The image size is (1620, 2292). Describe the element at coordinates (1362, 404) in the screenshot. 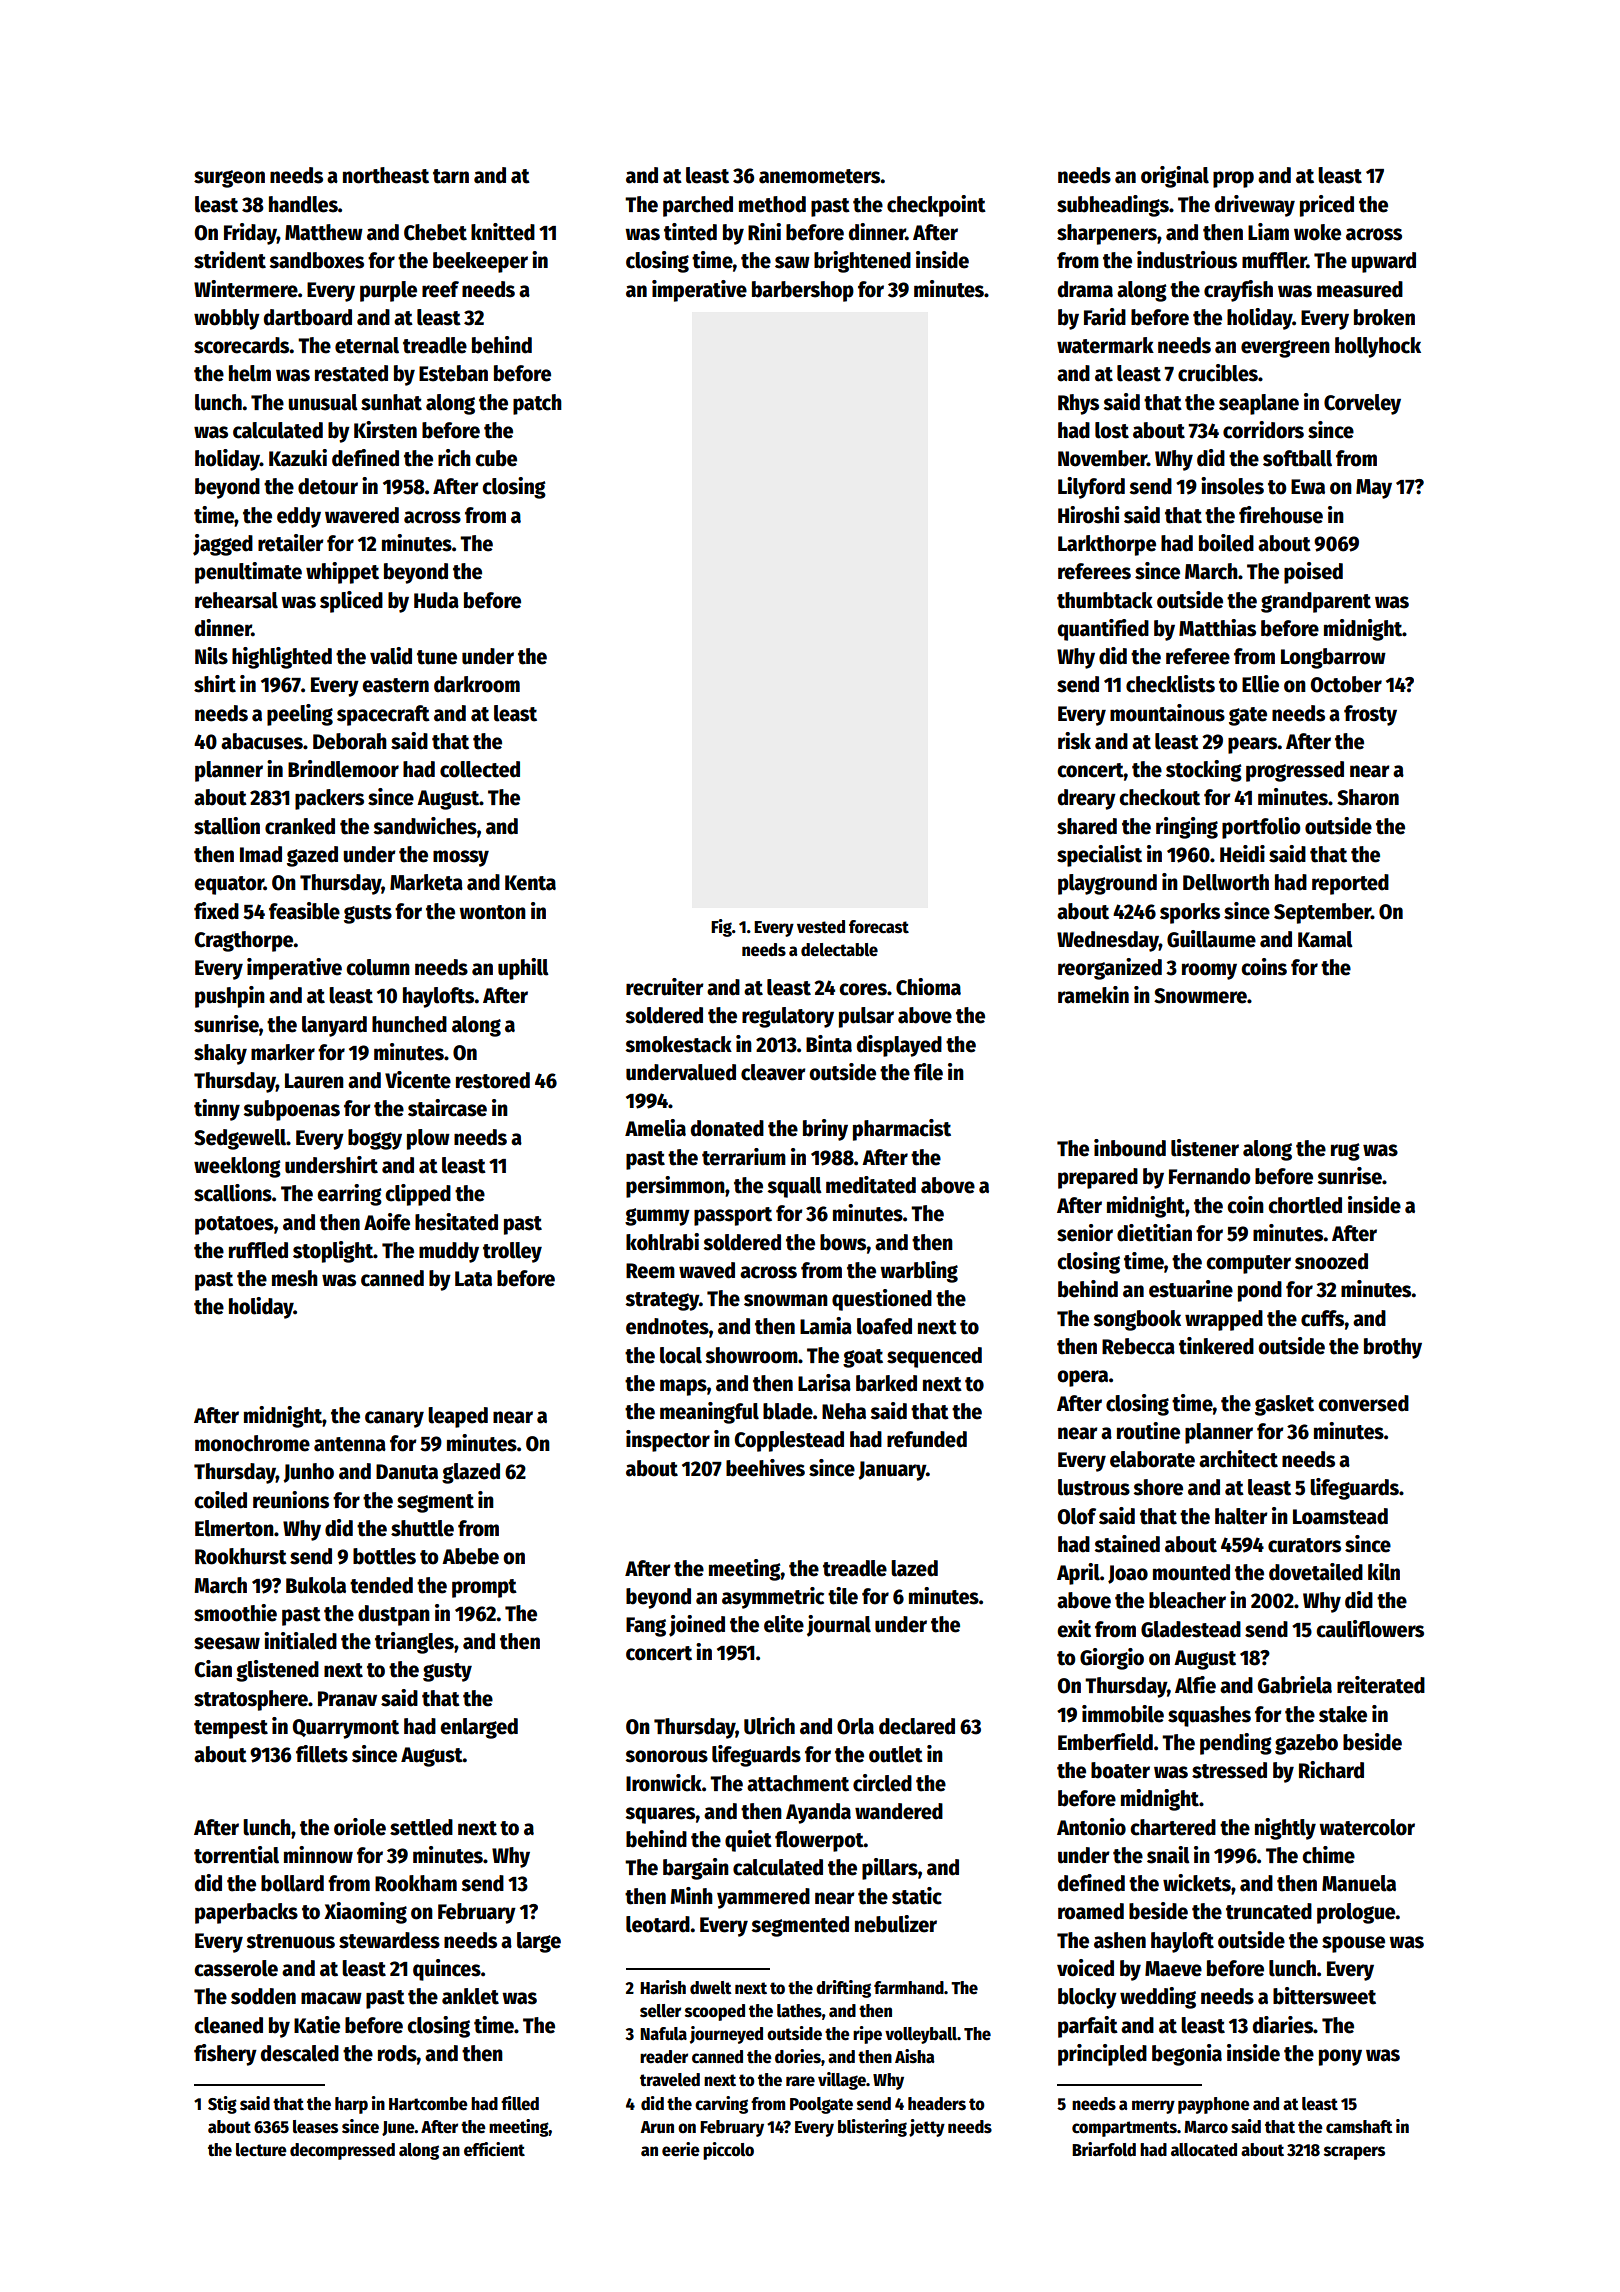

I see `Corveley` at that location.
